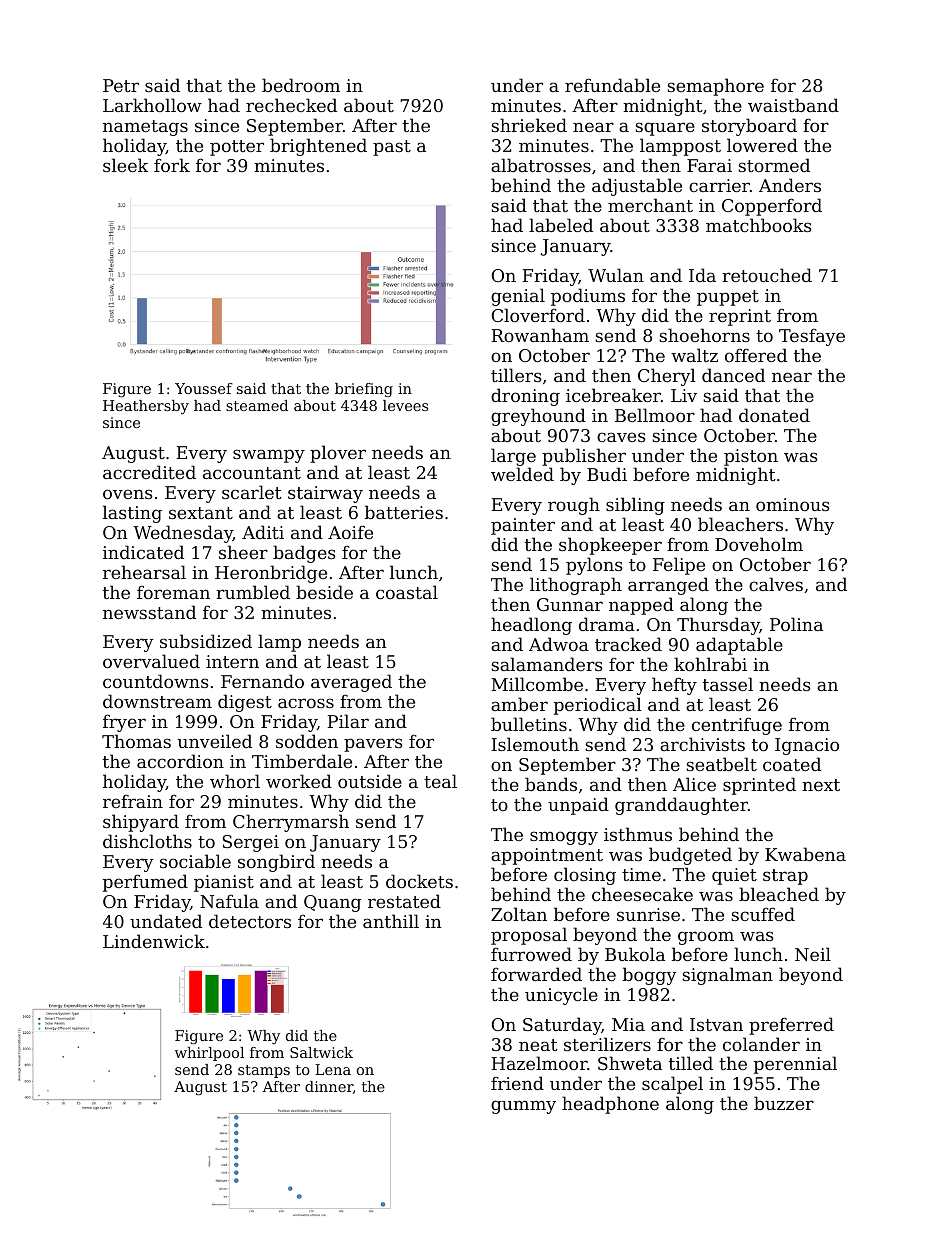 Image resolution: width=952 pixels, height=1233 pixels. Describe the element at coordinates (612, 85) in the screenshot. I see `refundable` at that location.
